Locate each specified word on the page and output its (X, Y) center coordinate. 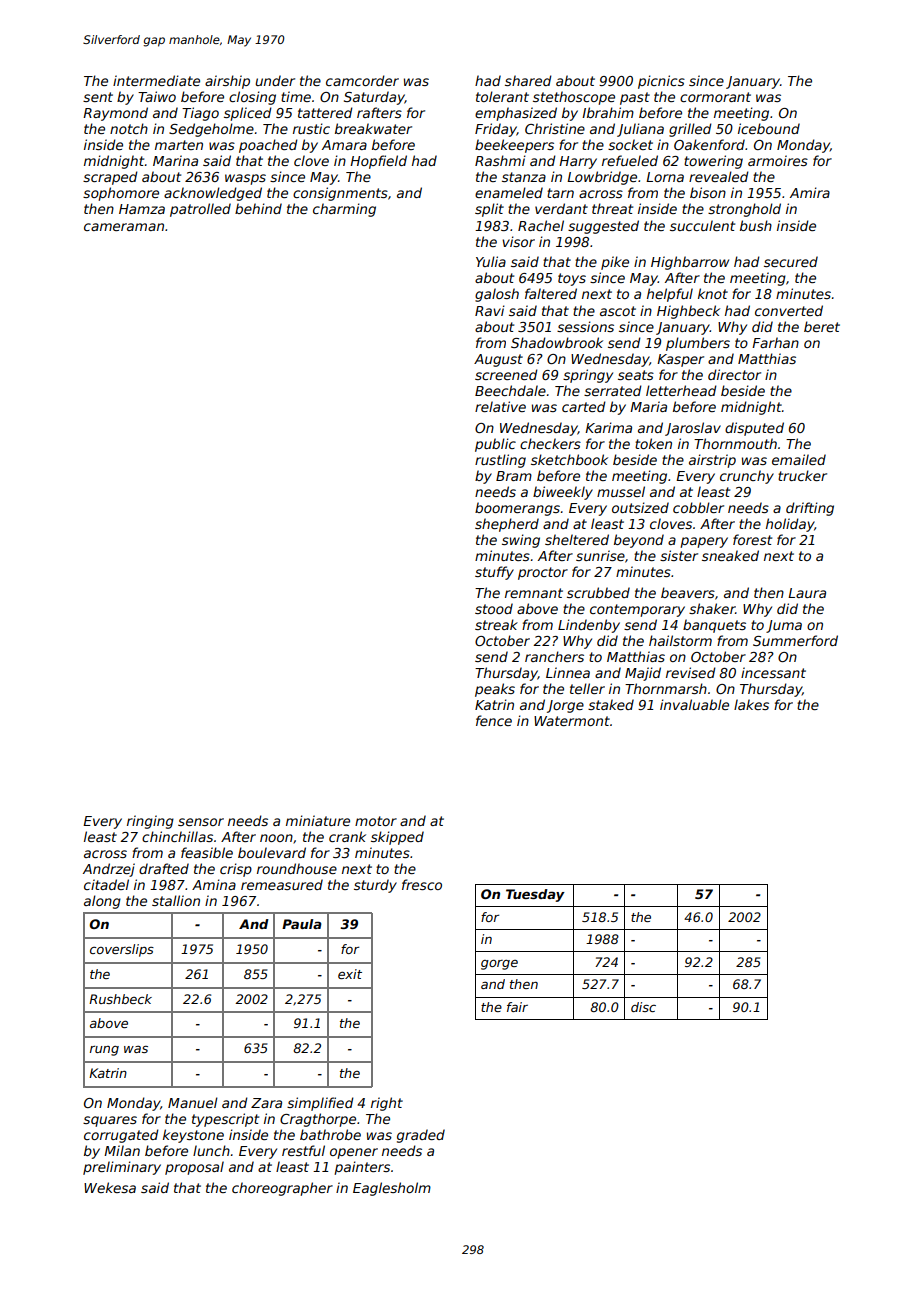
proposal (194, 1168)
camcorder (362, 80)
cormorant (715, 97)
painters (362, 1168)
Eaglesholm (392, 1189)
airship (227, 82)
